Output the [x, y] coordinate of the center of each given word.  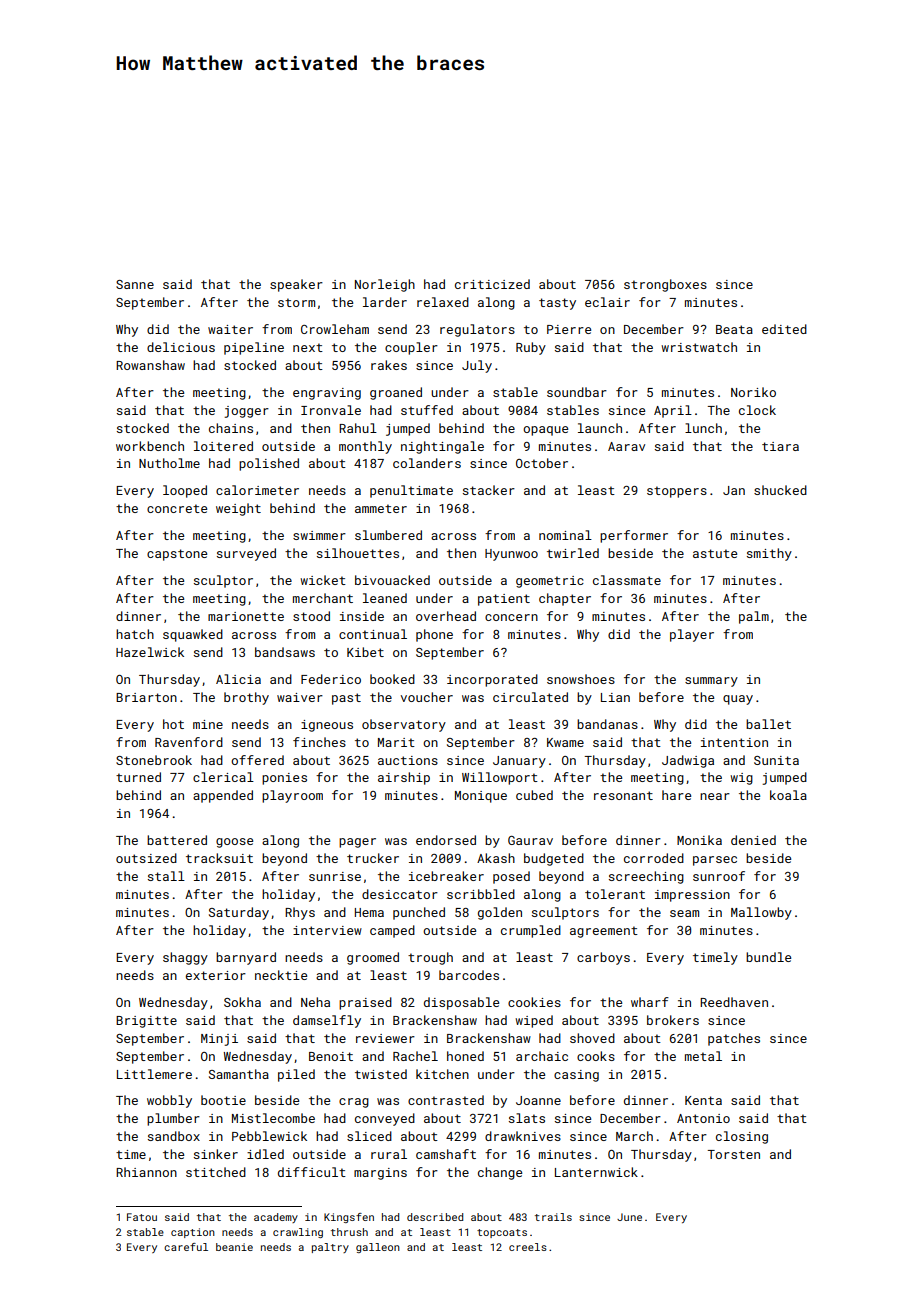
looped [185, 491]
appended [223, 796]
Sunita [776, 760]
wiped [534, 1021]
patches [734, 1039]
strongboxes [665, 285]
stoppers [677, 492]
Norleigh [385, 285]
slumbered [388, 535]
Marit [396, 742]
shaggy [185, 958]
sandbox [174, 1136]
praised [365, 1003]
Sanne [135, 284]
